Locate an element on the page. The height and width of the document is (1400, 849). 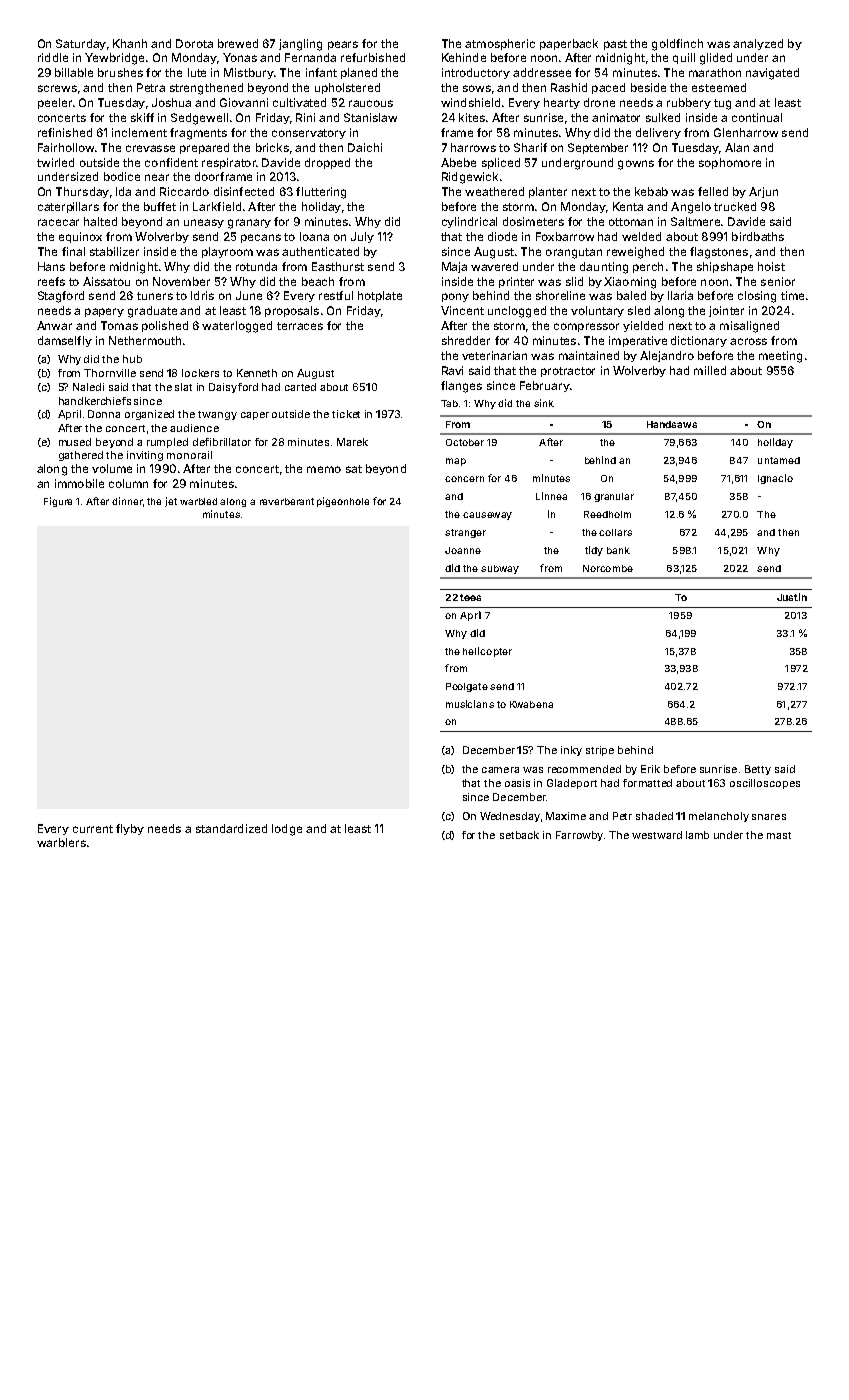
Handsaws is located at coordinates (672, 424).
